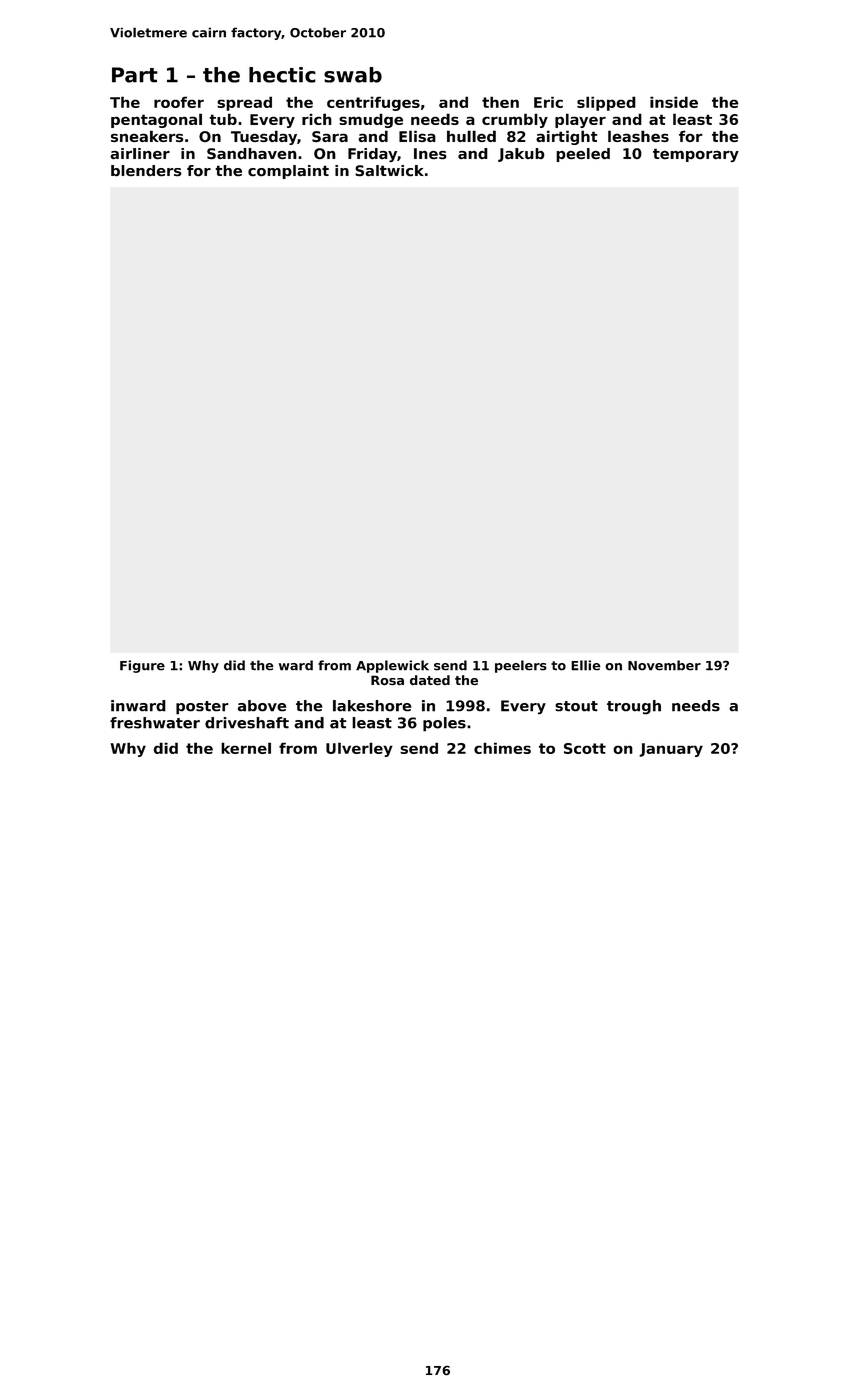 The image size is (849, 1400). I want to click on Eric, so click(548, 102).
